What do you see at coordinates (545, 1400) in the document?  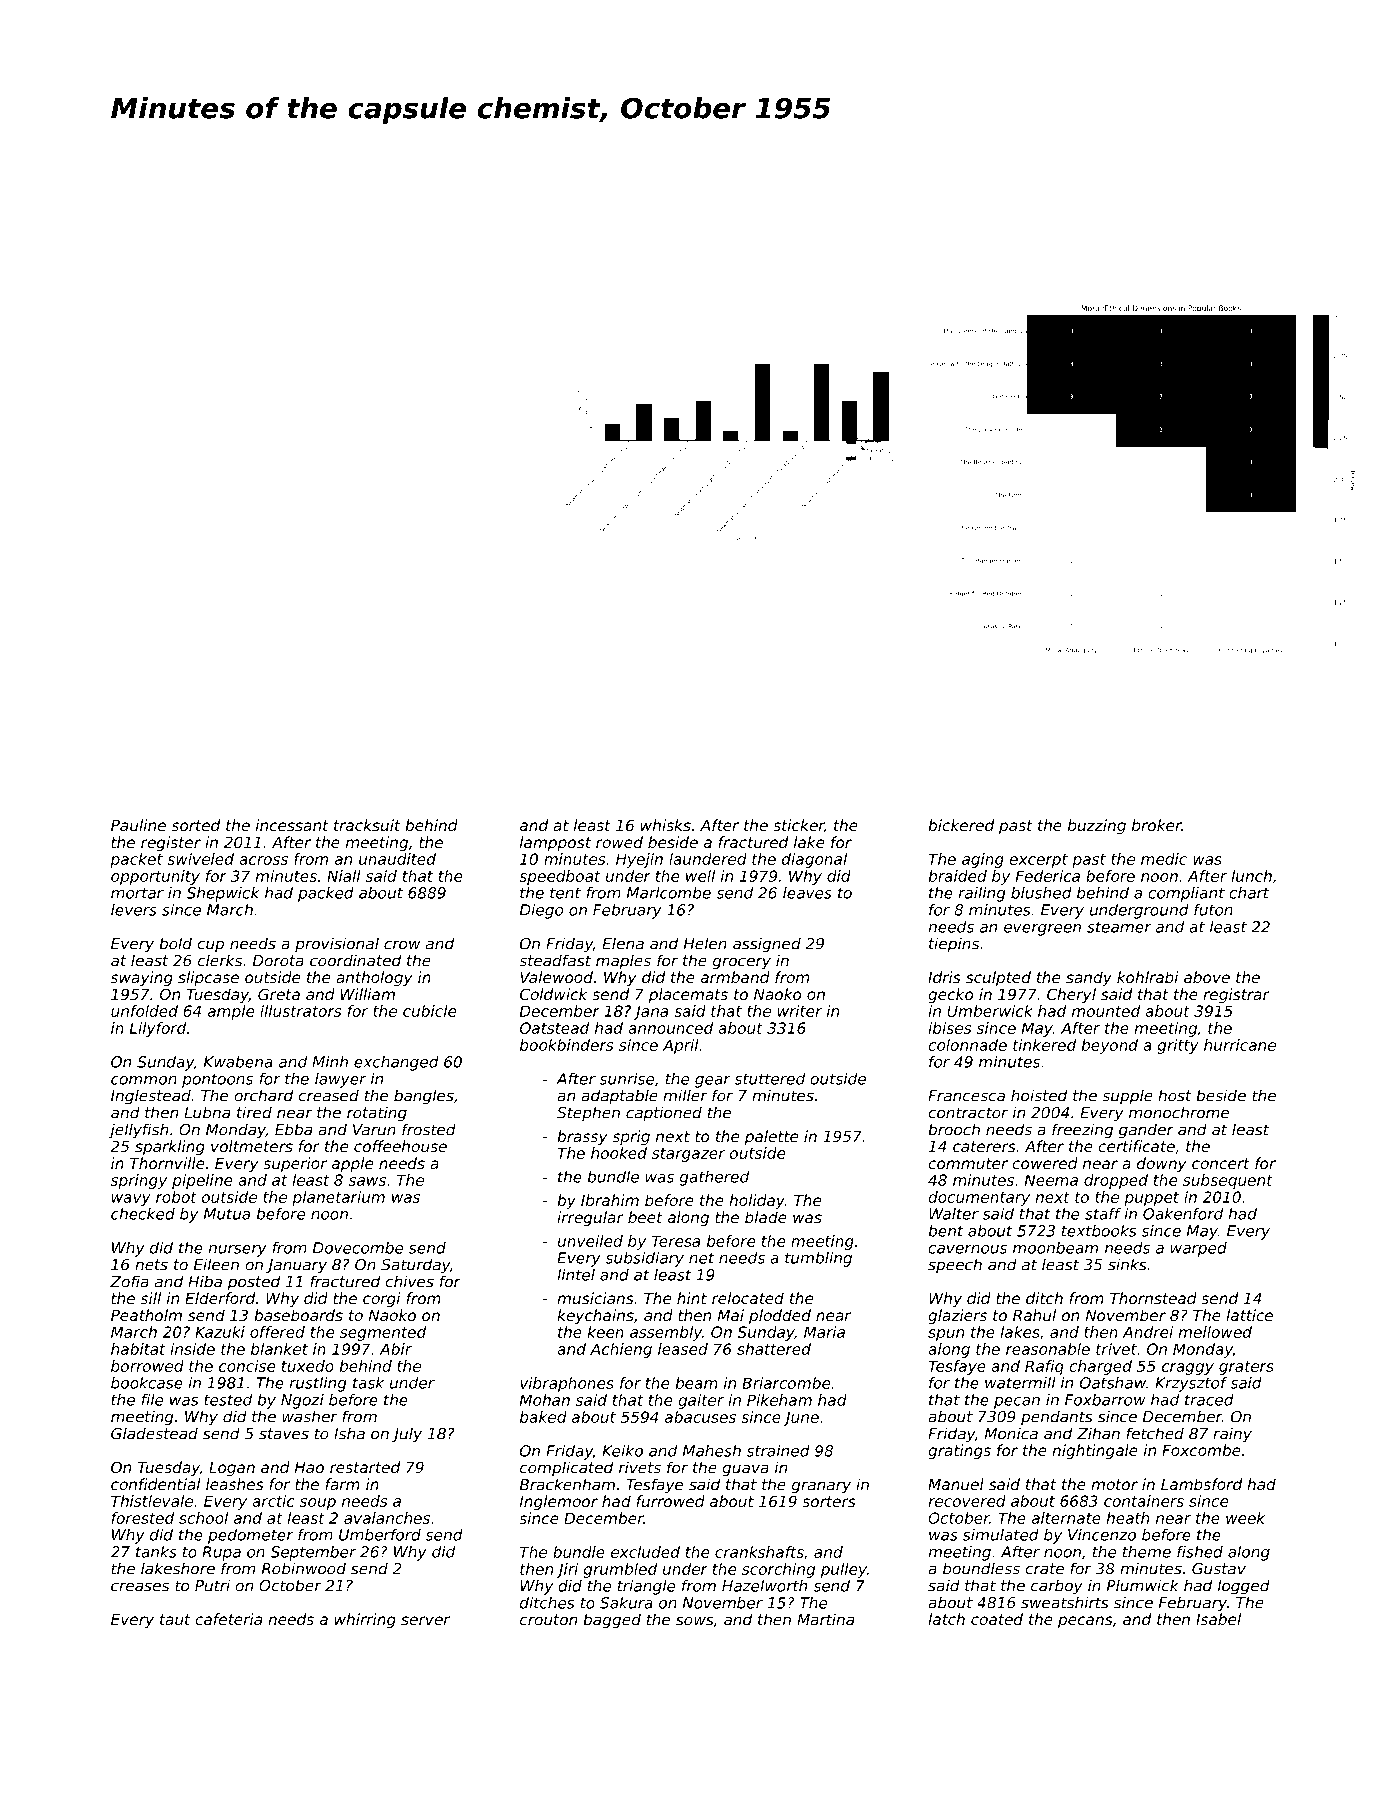 I see `Mohan` at bounding box center [545, 1400].
